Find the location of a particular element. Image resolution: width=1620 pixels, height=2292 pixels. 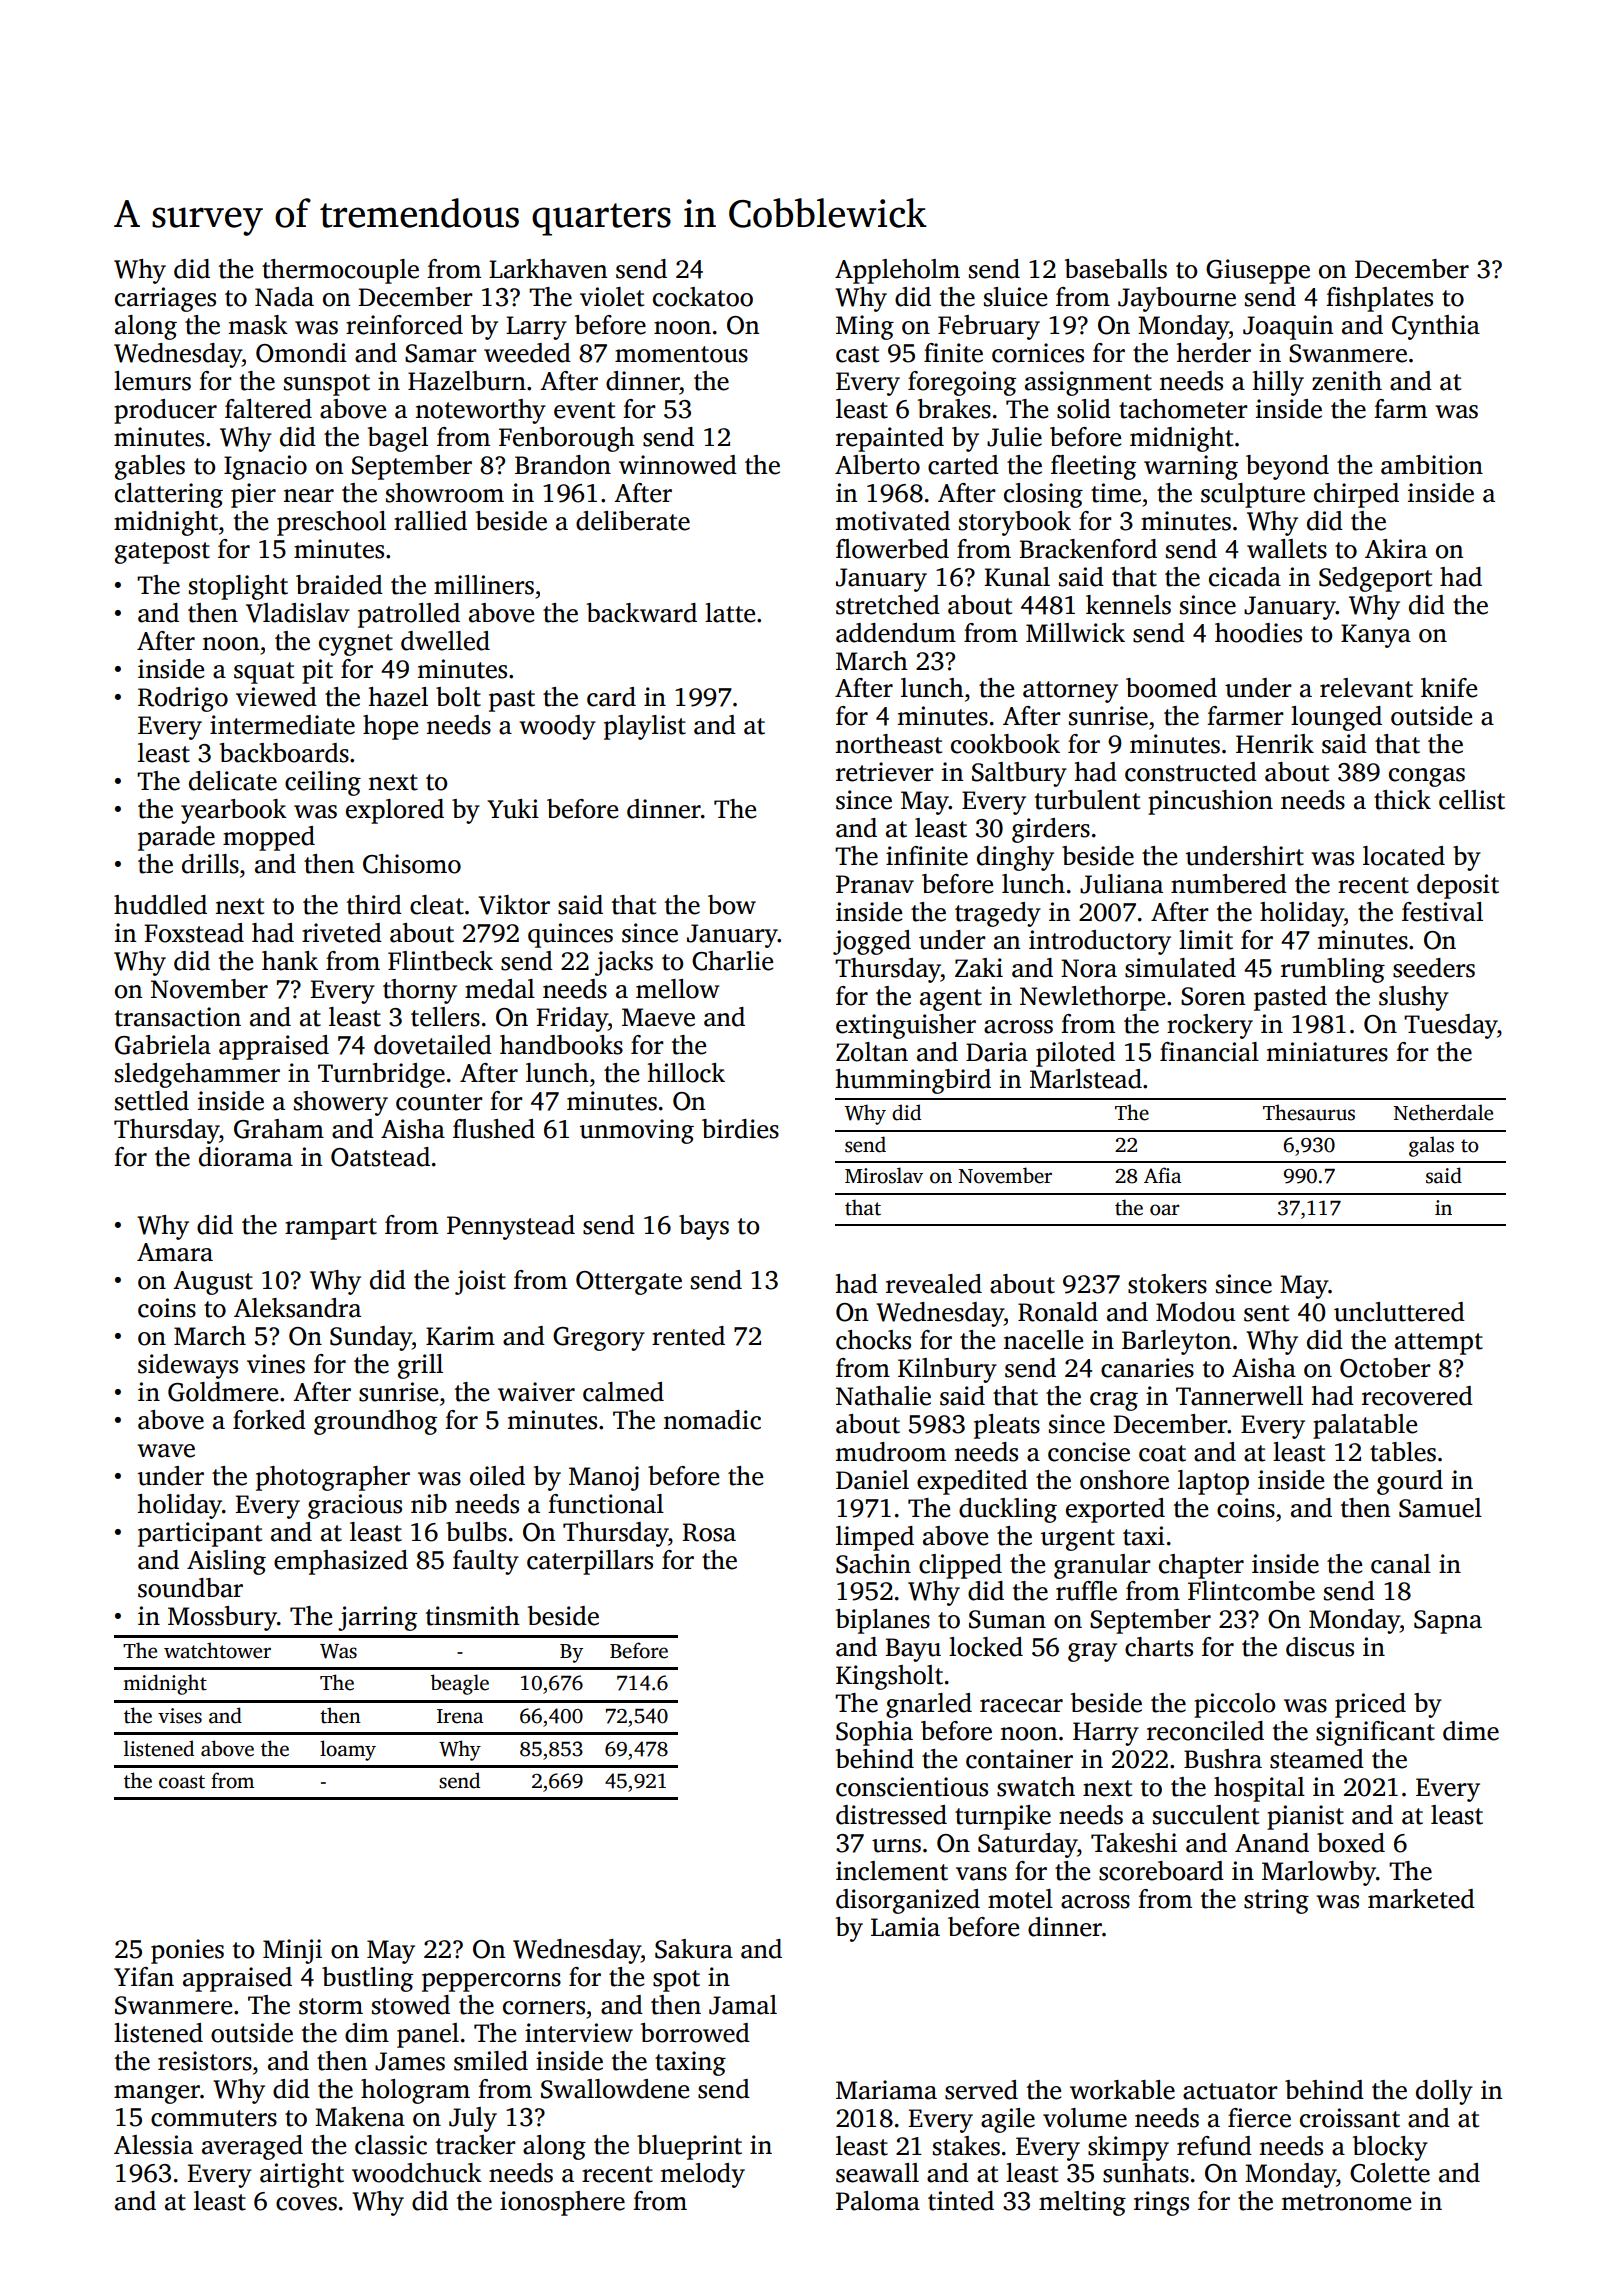

cockatoo is located at coordinates (703, 297).
